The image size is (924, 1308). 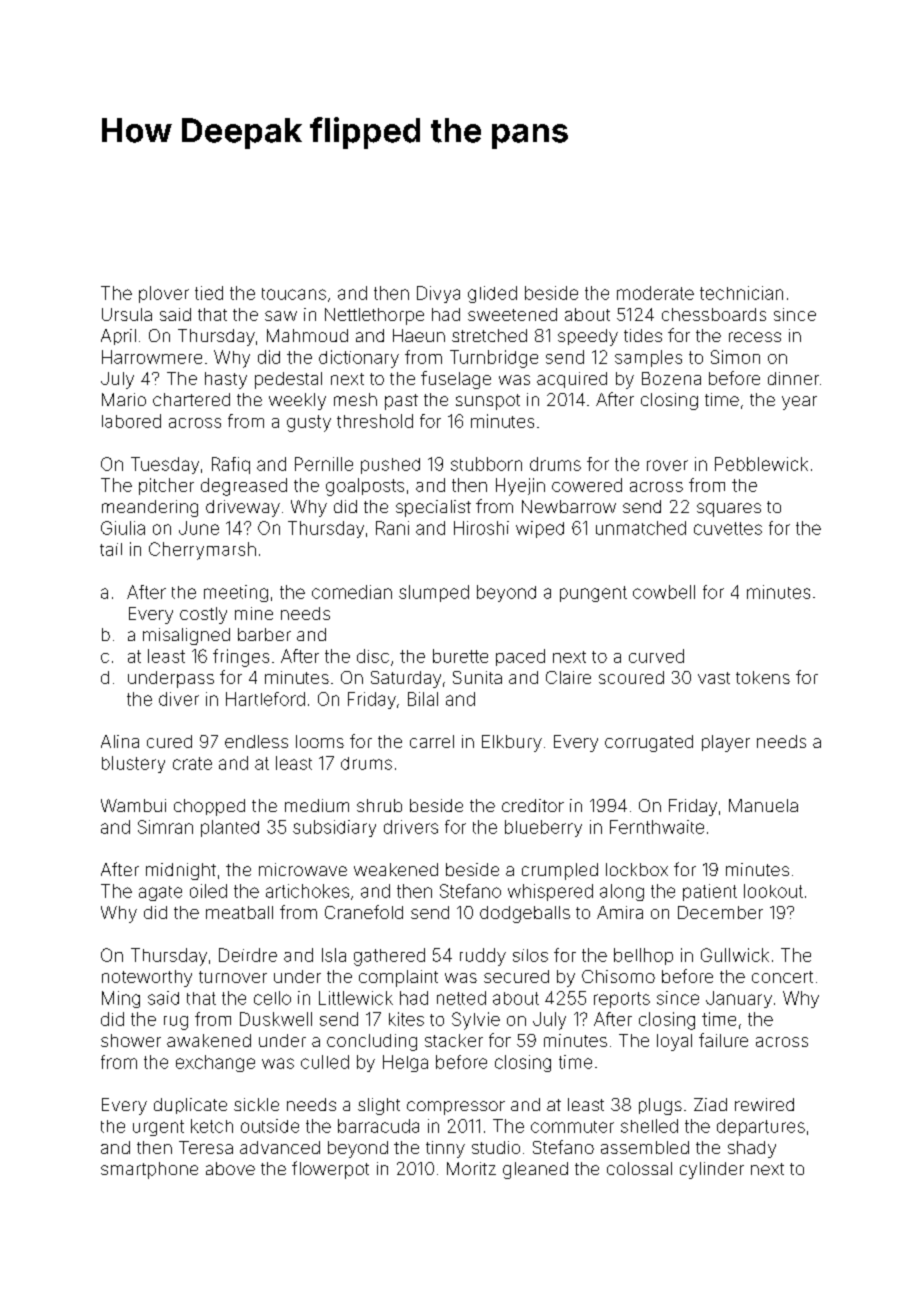 I want to click on recess, so click(x=755, y=337).
